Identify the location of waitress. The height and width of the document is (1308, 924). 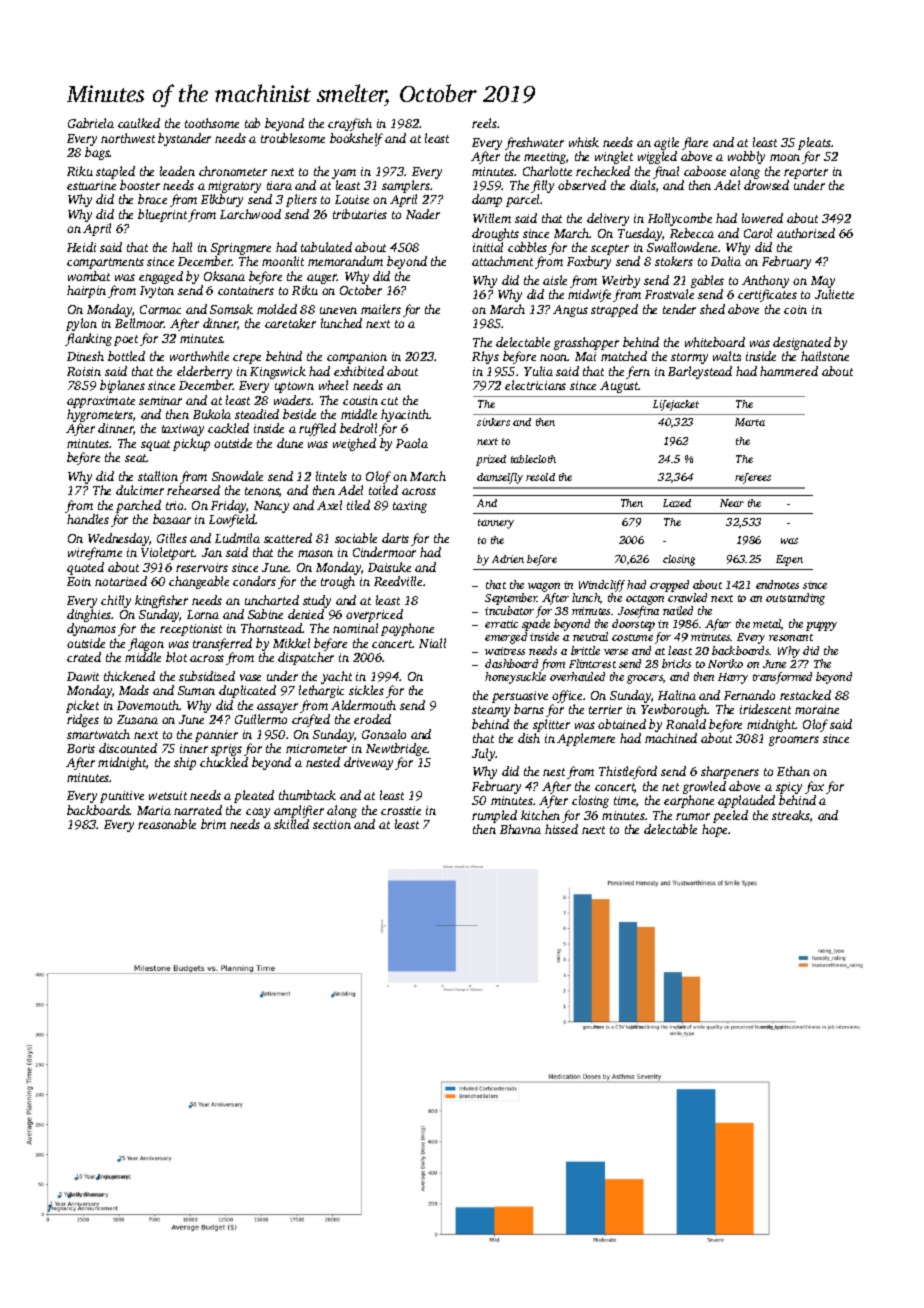
(505, 651).
